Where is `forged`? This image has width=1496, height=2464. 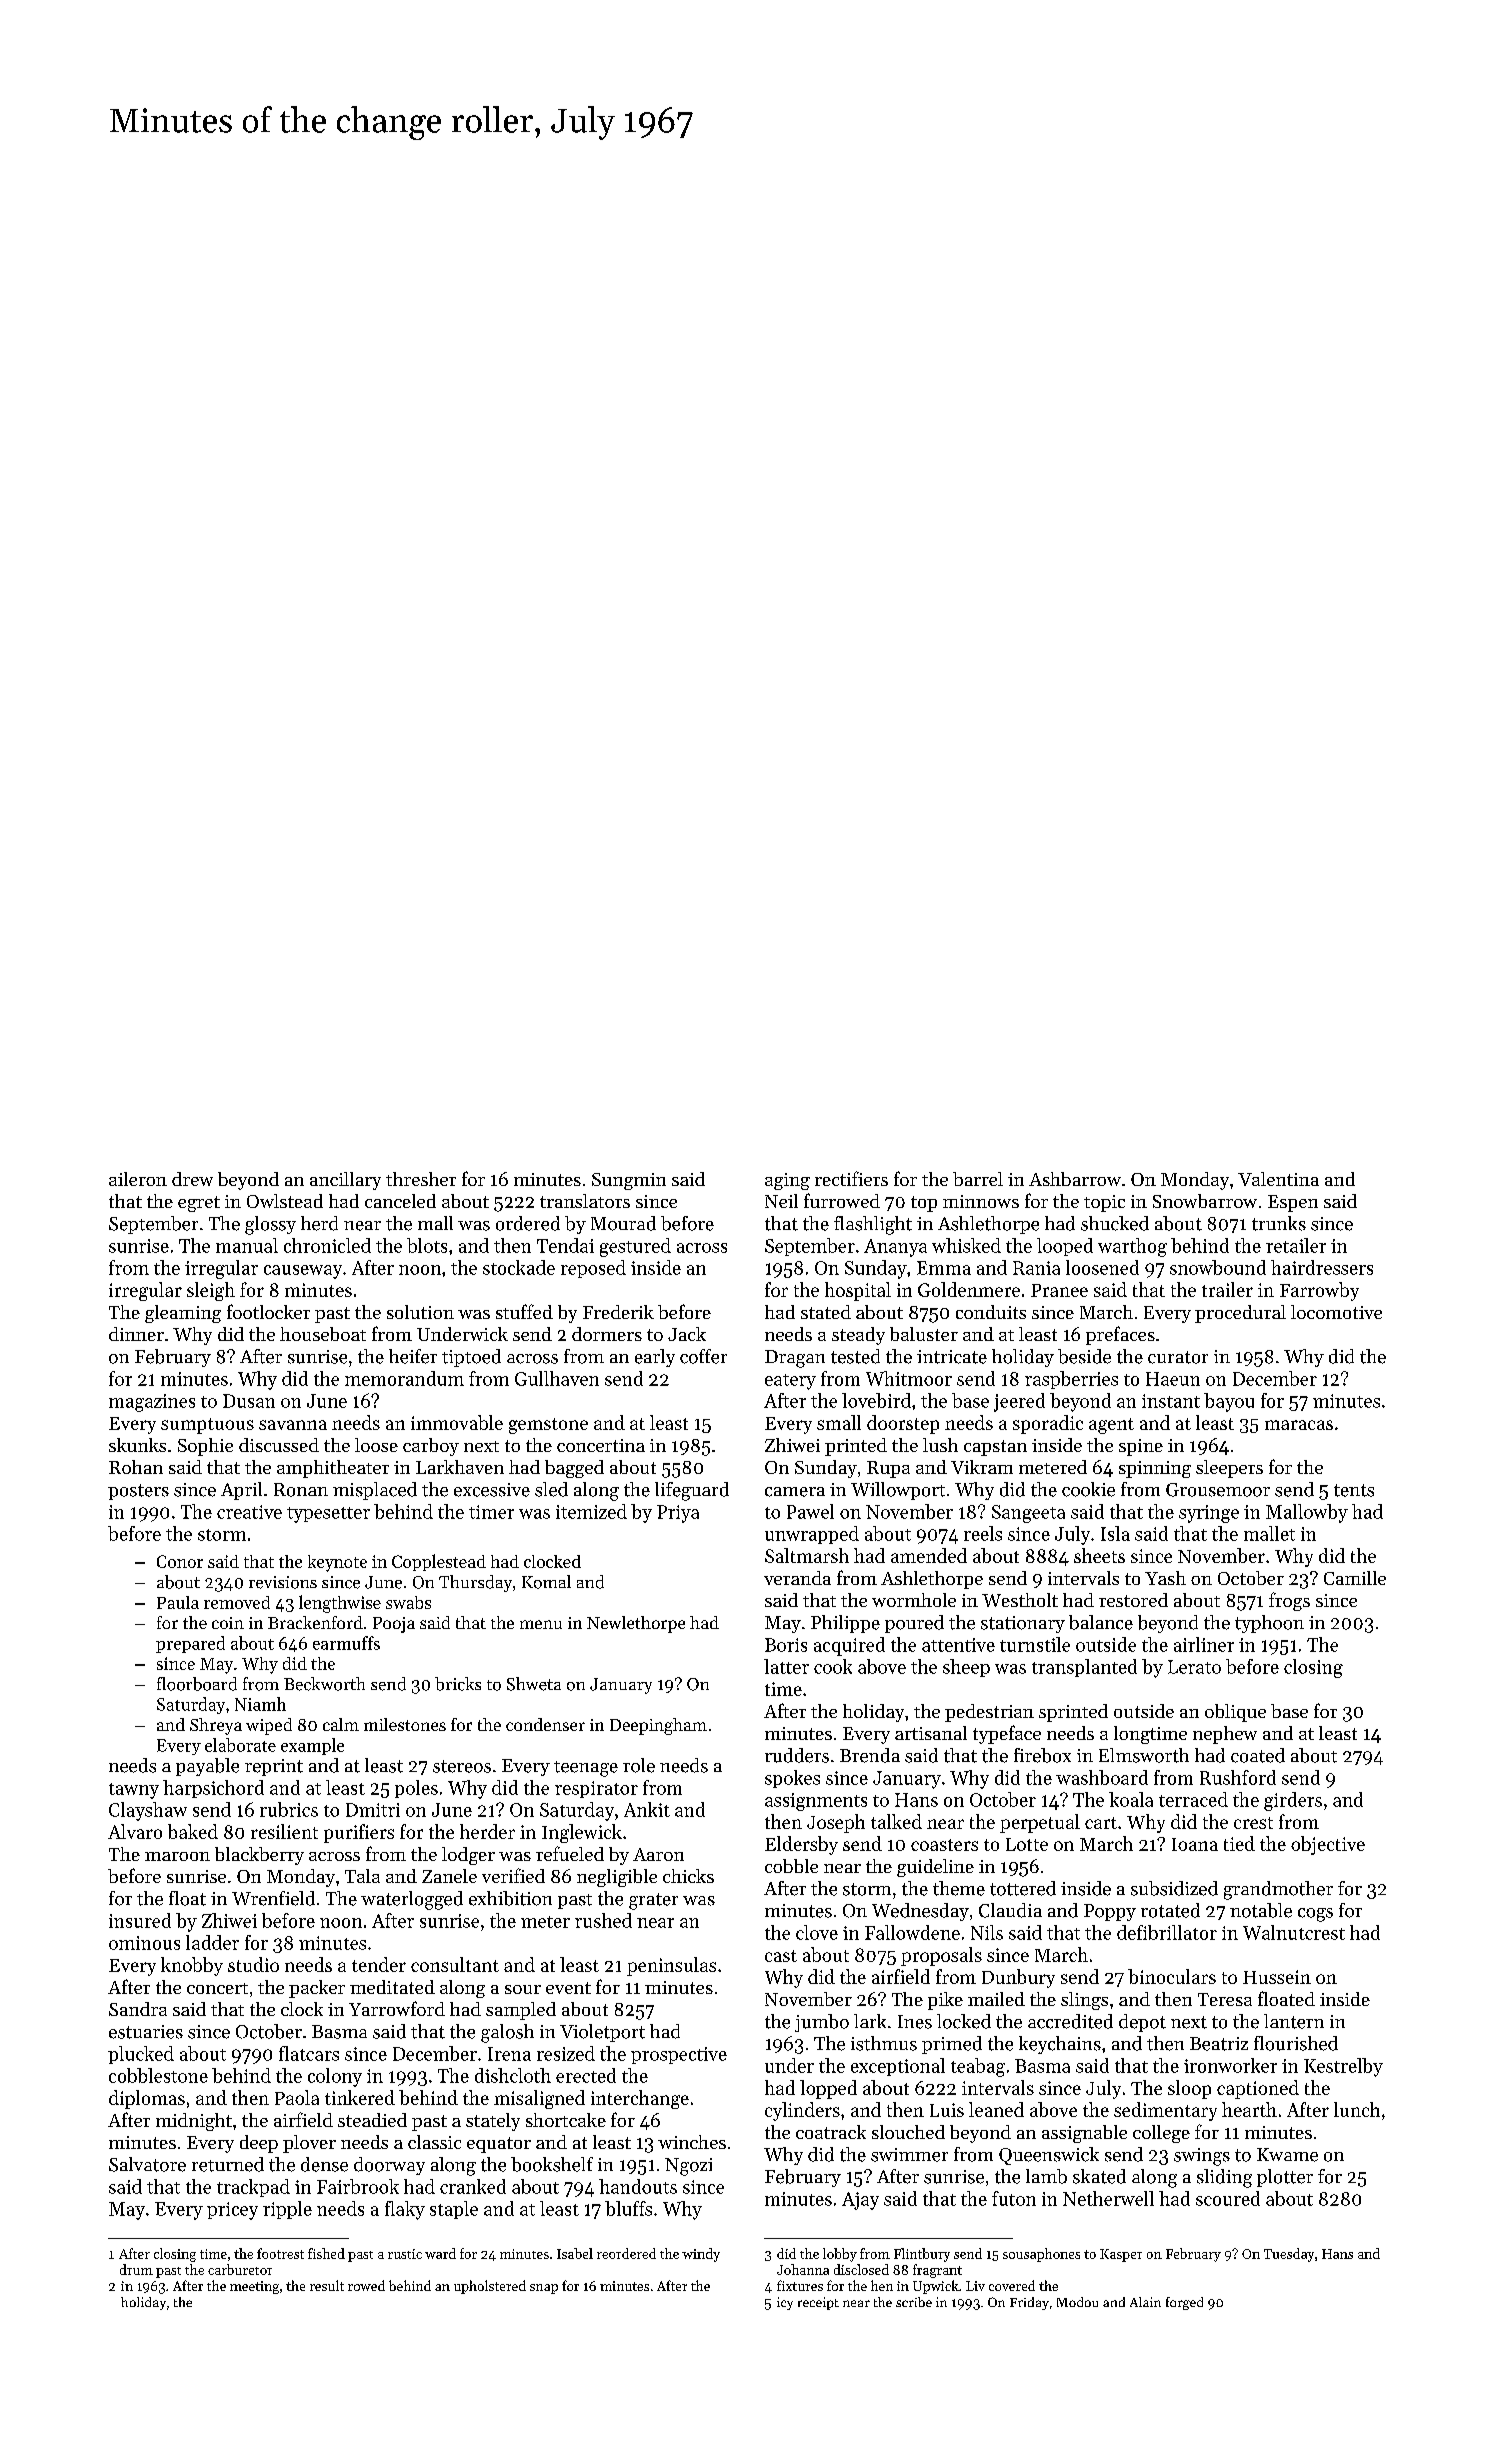 forged is located at coordinates (1184, 2303).
